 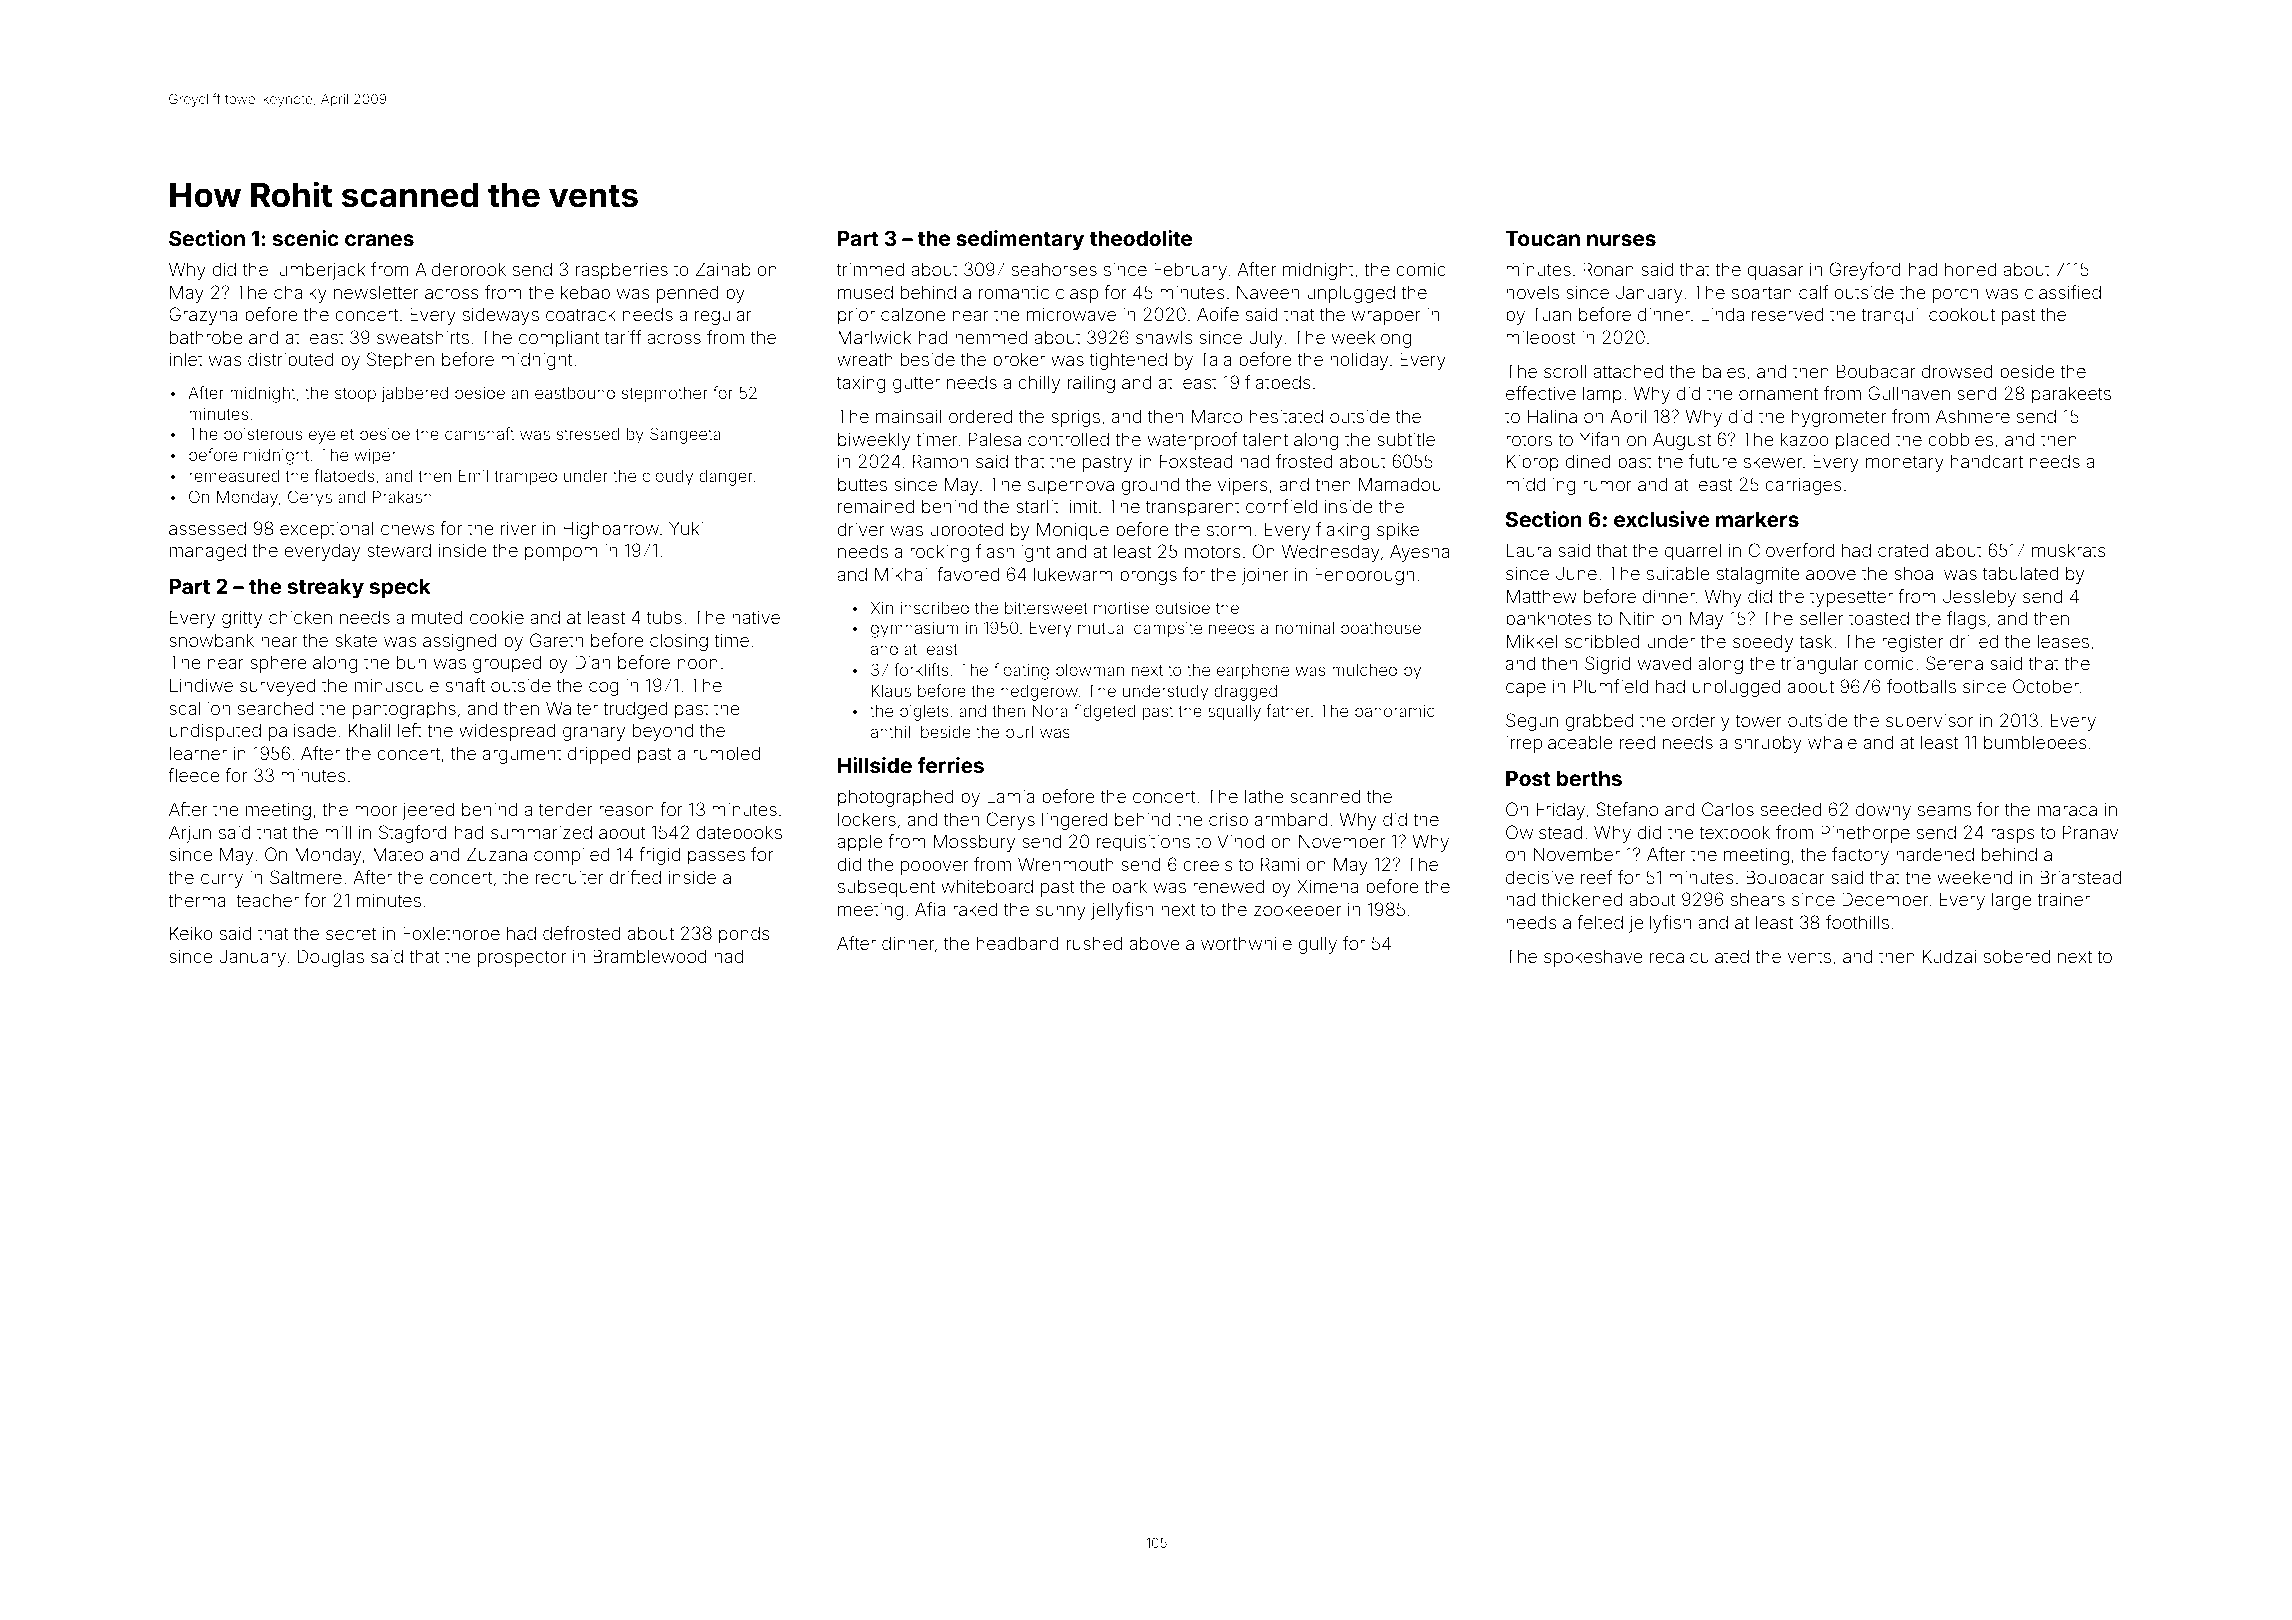 I want to click on nurses, so click(x=1621, y=240).
